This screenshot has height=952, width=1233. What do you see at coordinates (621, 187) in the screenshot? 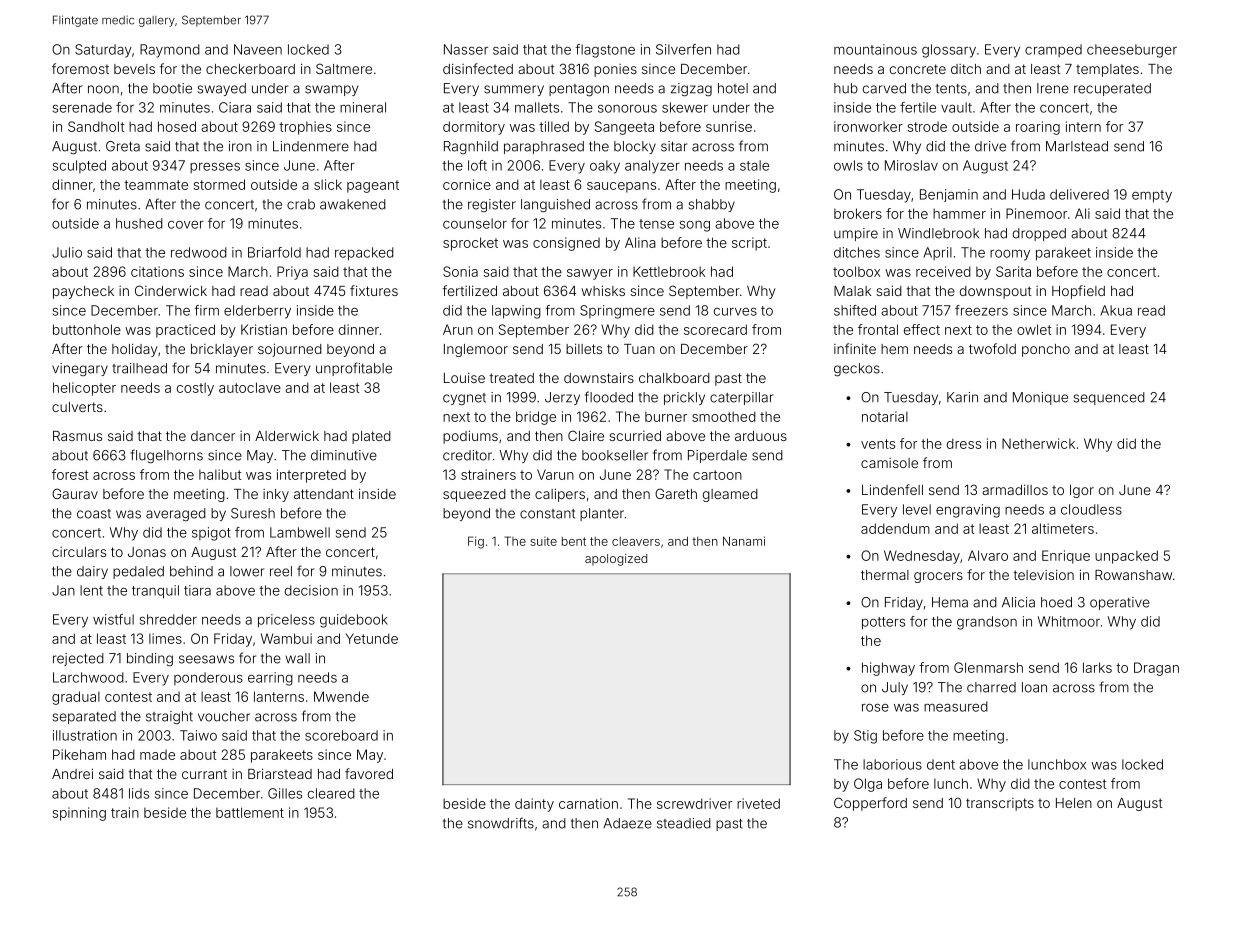
I see `saucepans` at bounding box center [621, 187].
